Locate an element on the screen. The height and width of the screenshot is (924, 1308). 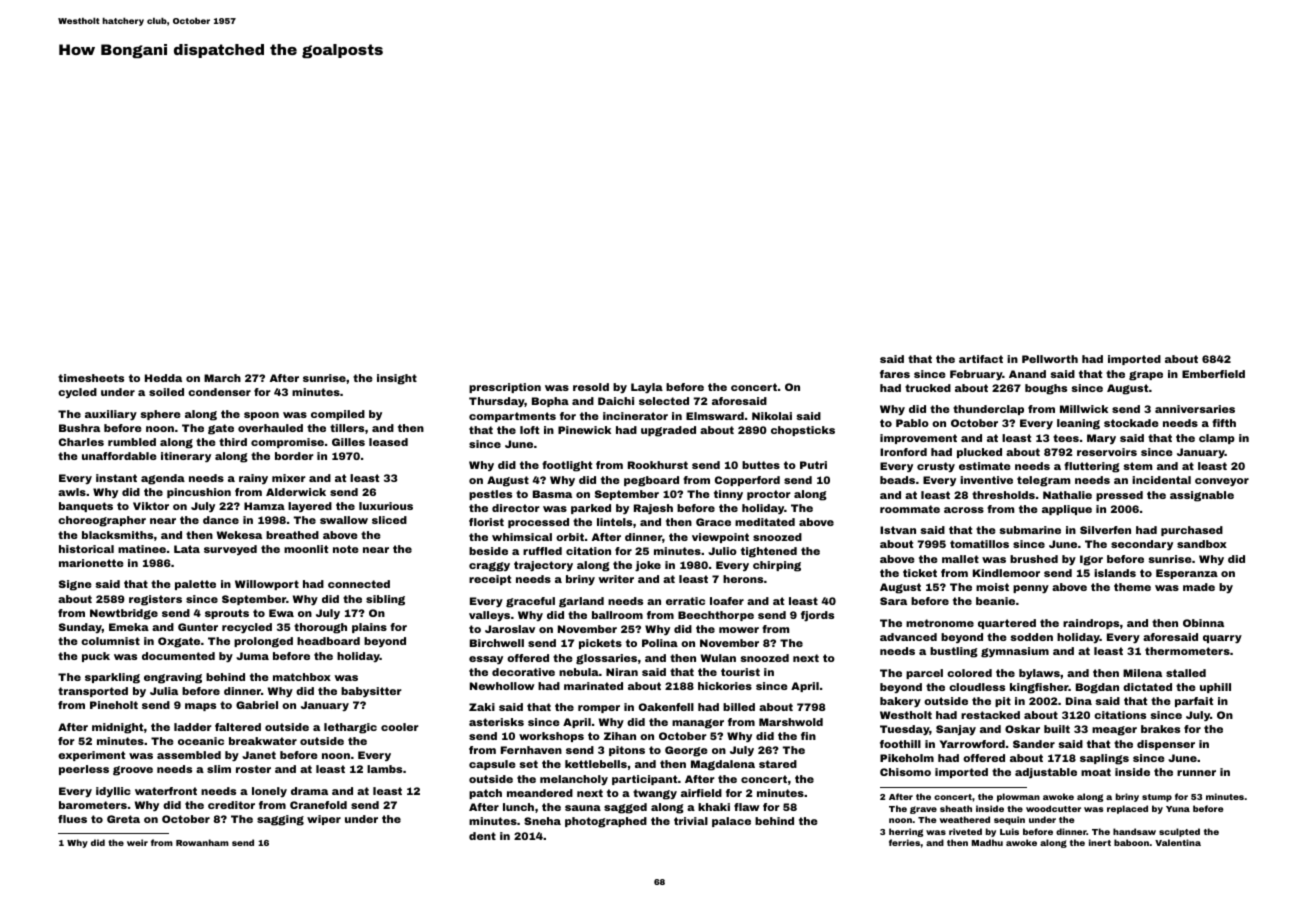
resold is located at coordinates (591, 387).
